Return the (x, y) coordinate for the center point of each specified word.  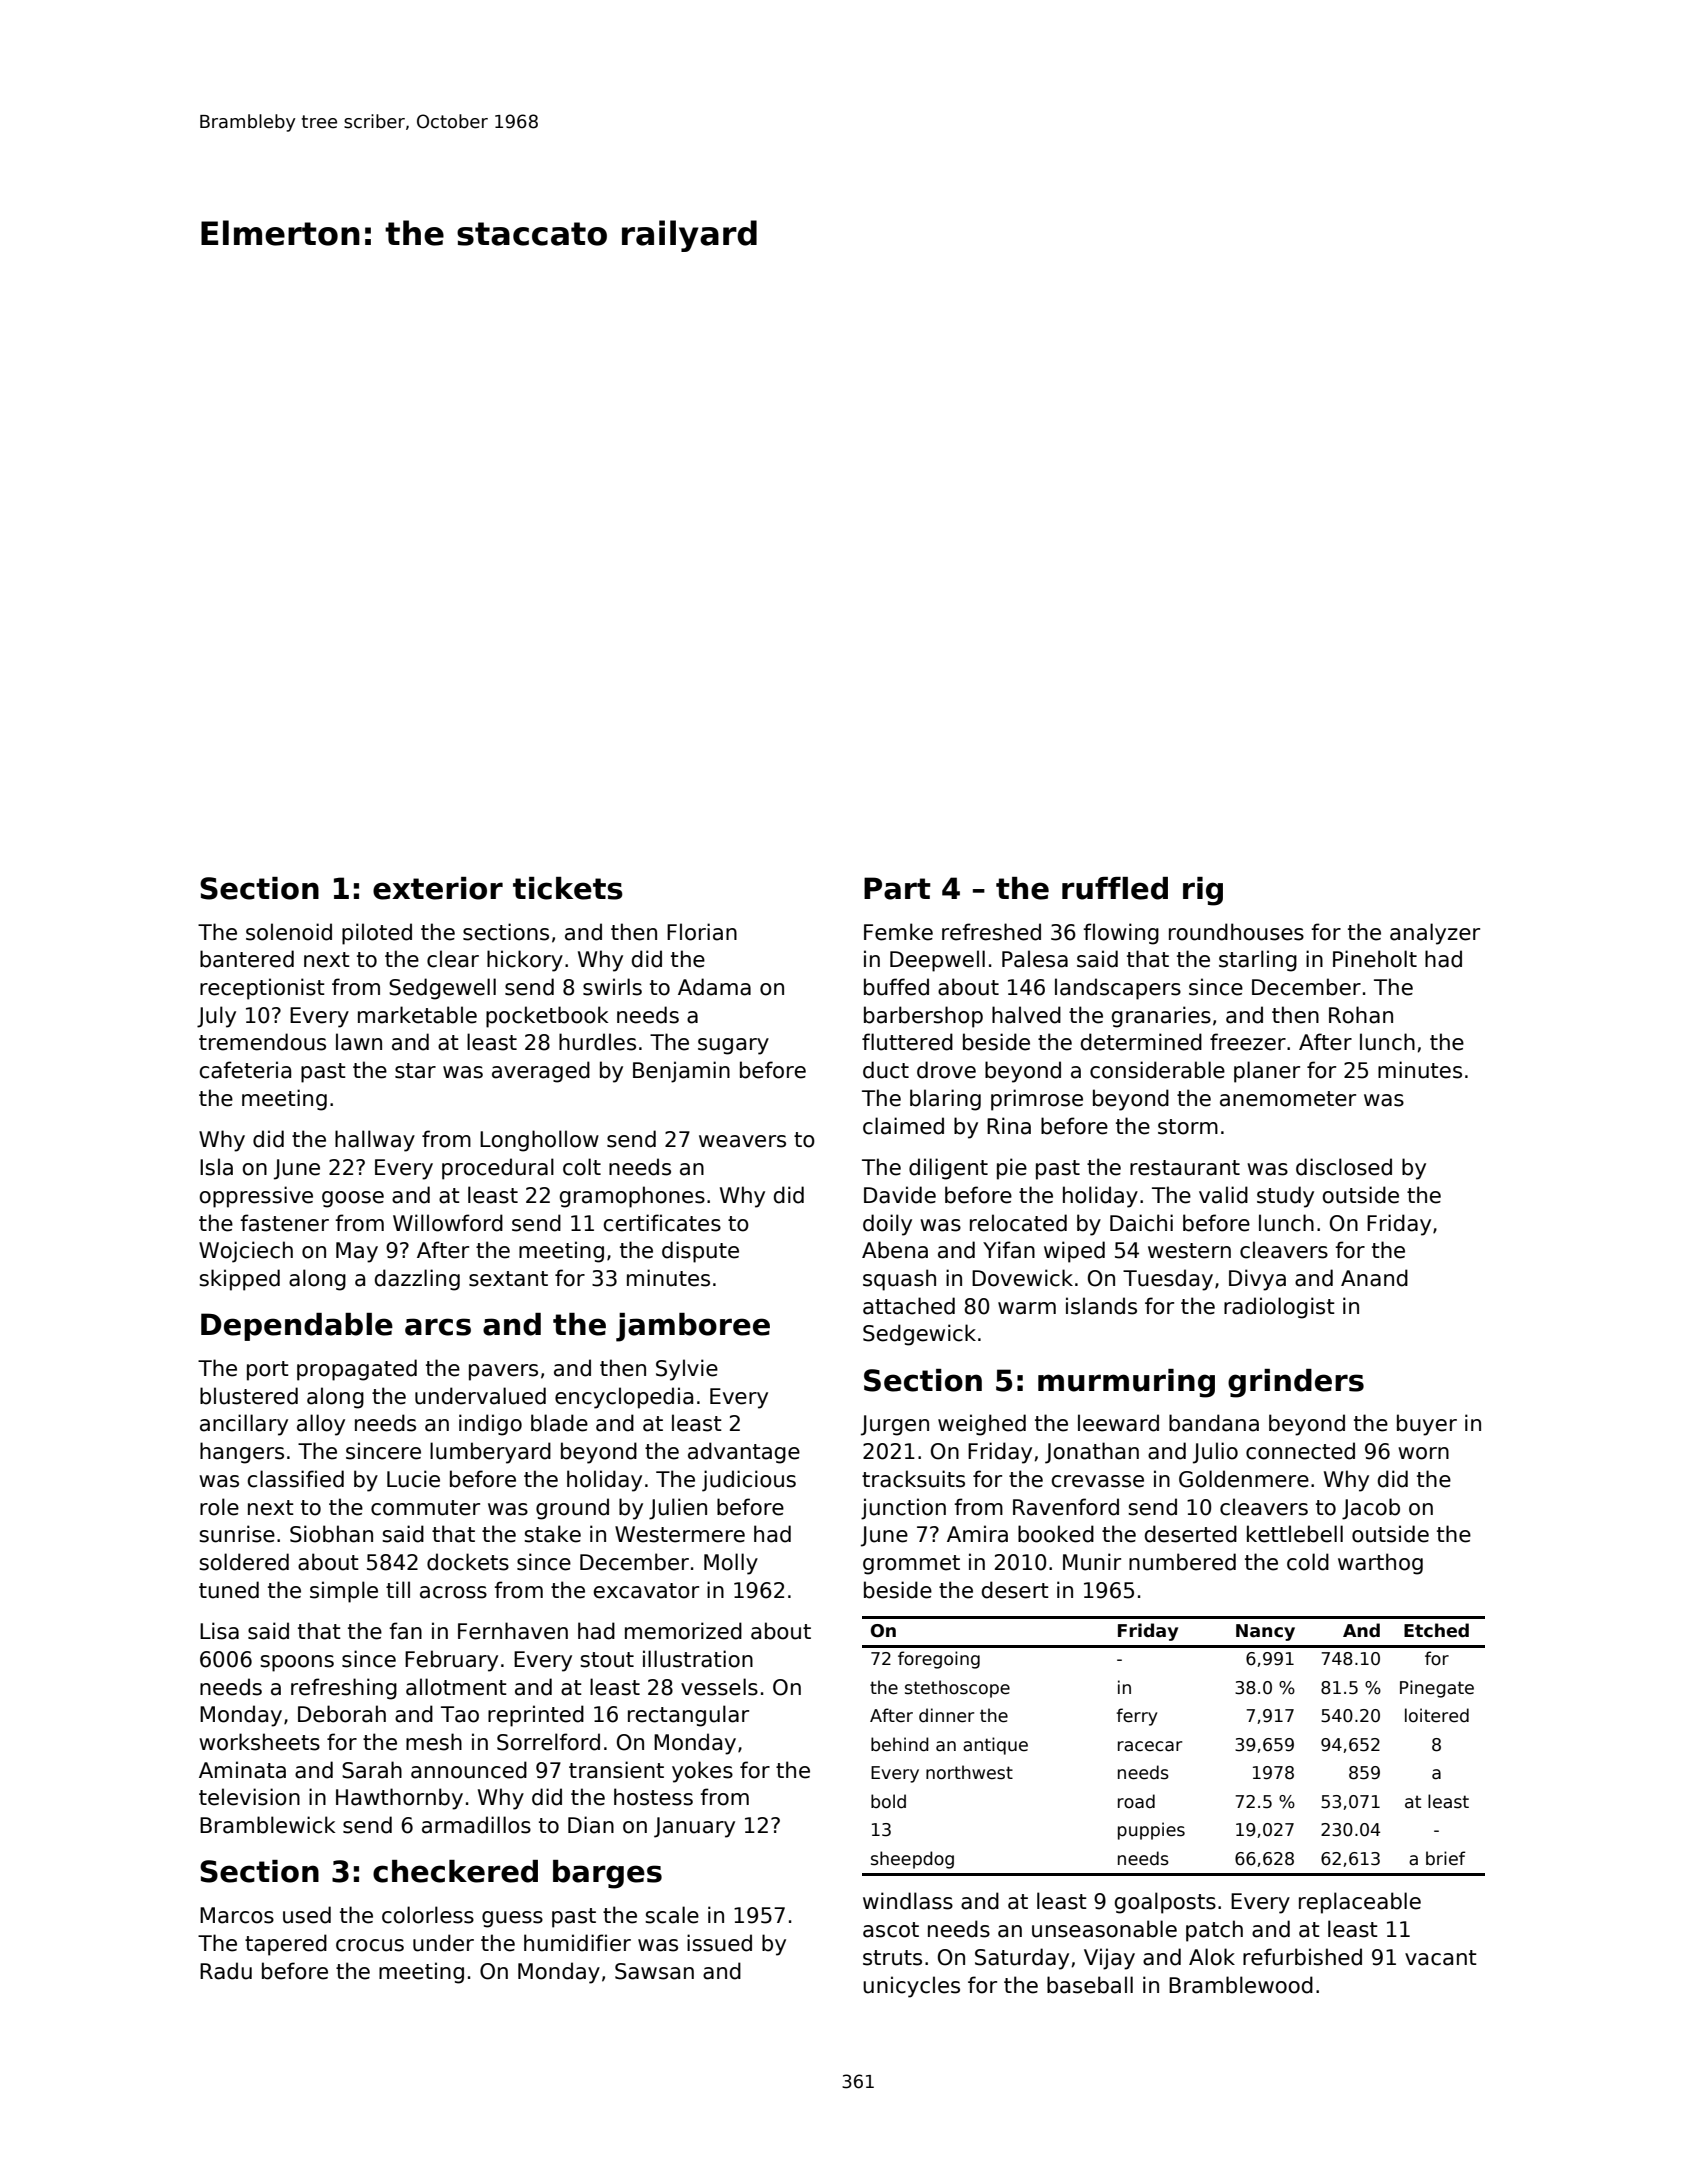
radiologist (1279, 1308)
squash (899, 1280)
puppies (1151, 1831)
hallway (375, 1141)
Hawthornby (399, 1799)
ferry (1136, 1717)
